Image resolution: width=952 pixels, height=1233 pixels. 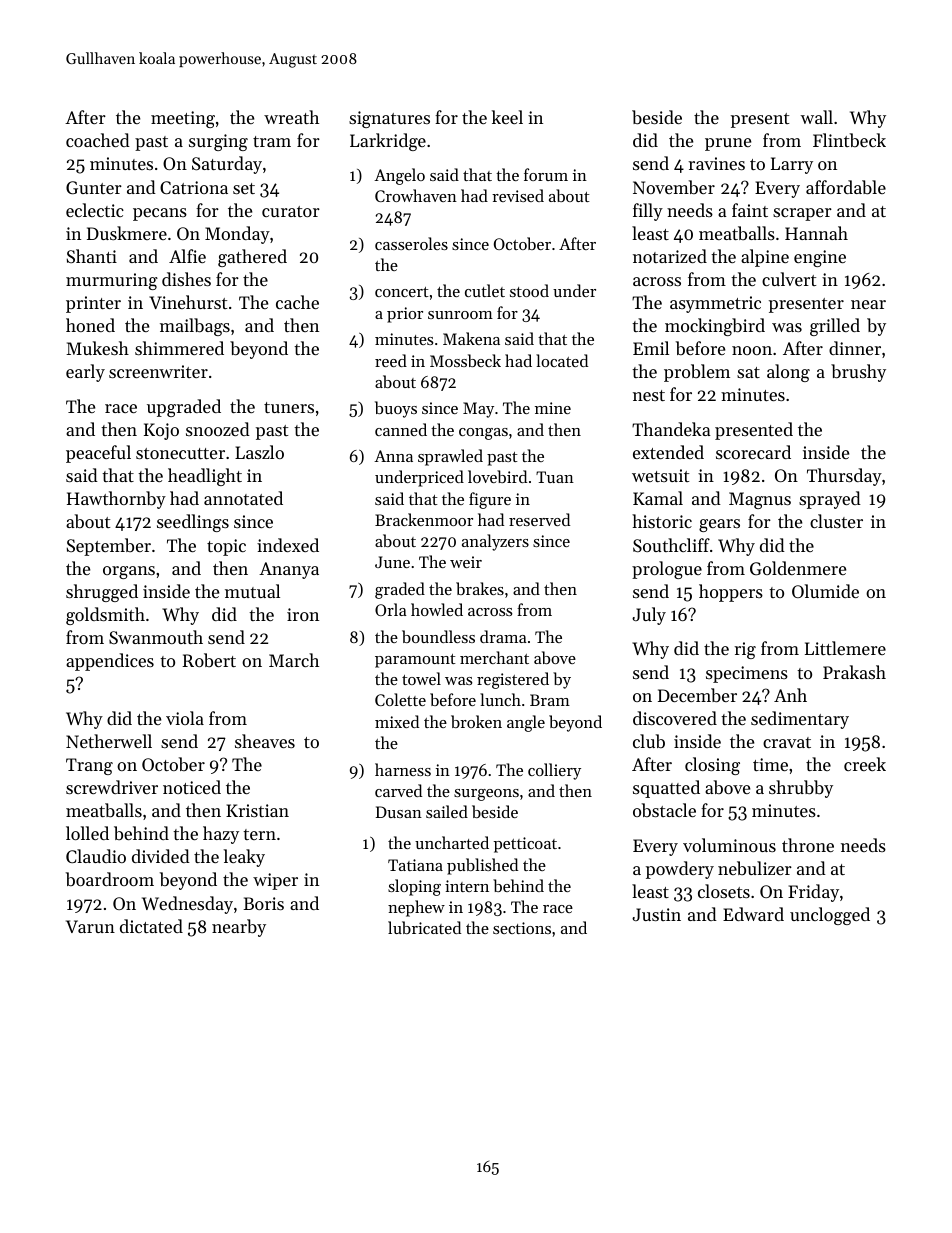 I want to click on tram, so click(x=272, y=141).
